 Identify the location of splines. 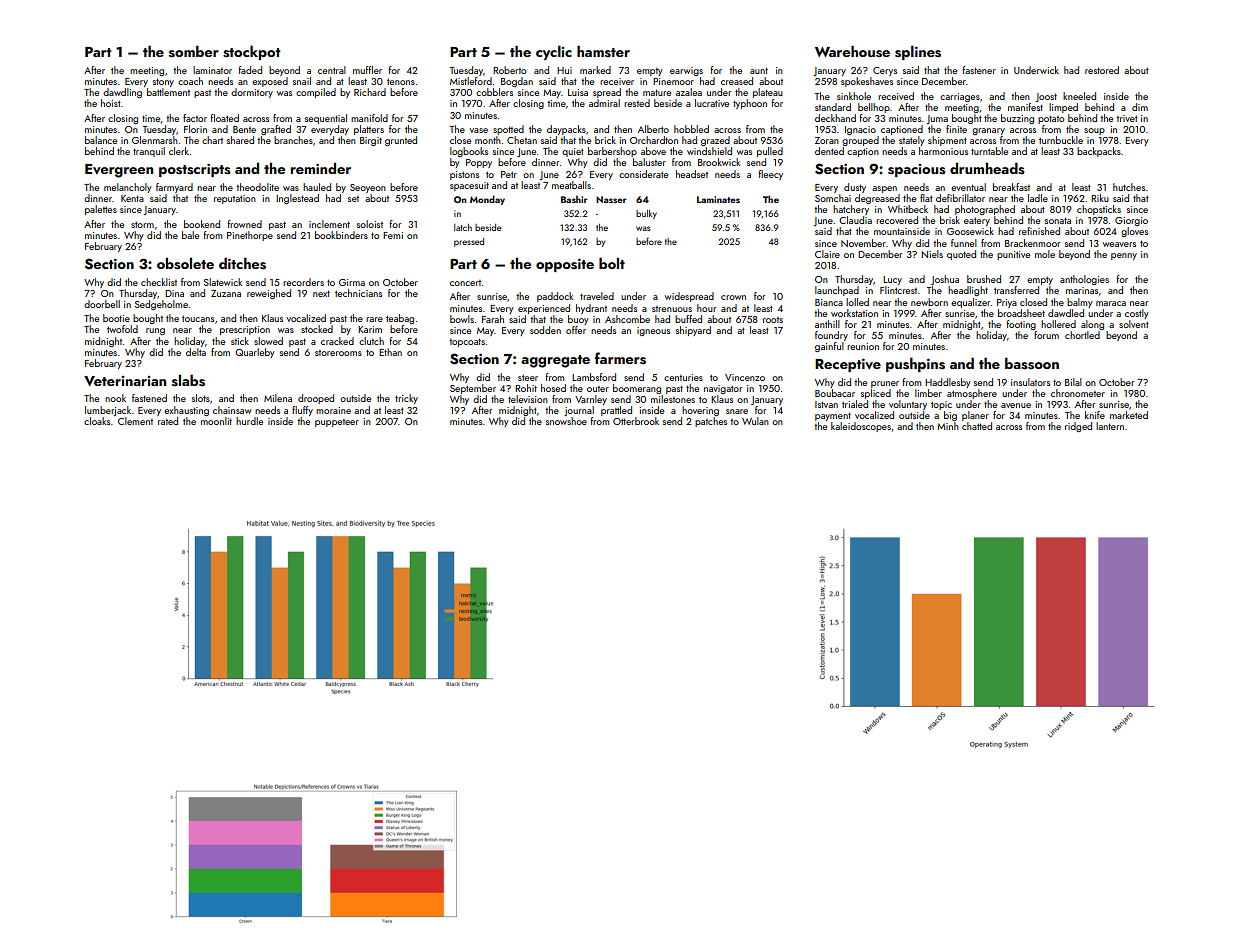
(918, 52).
